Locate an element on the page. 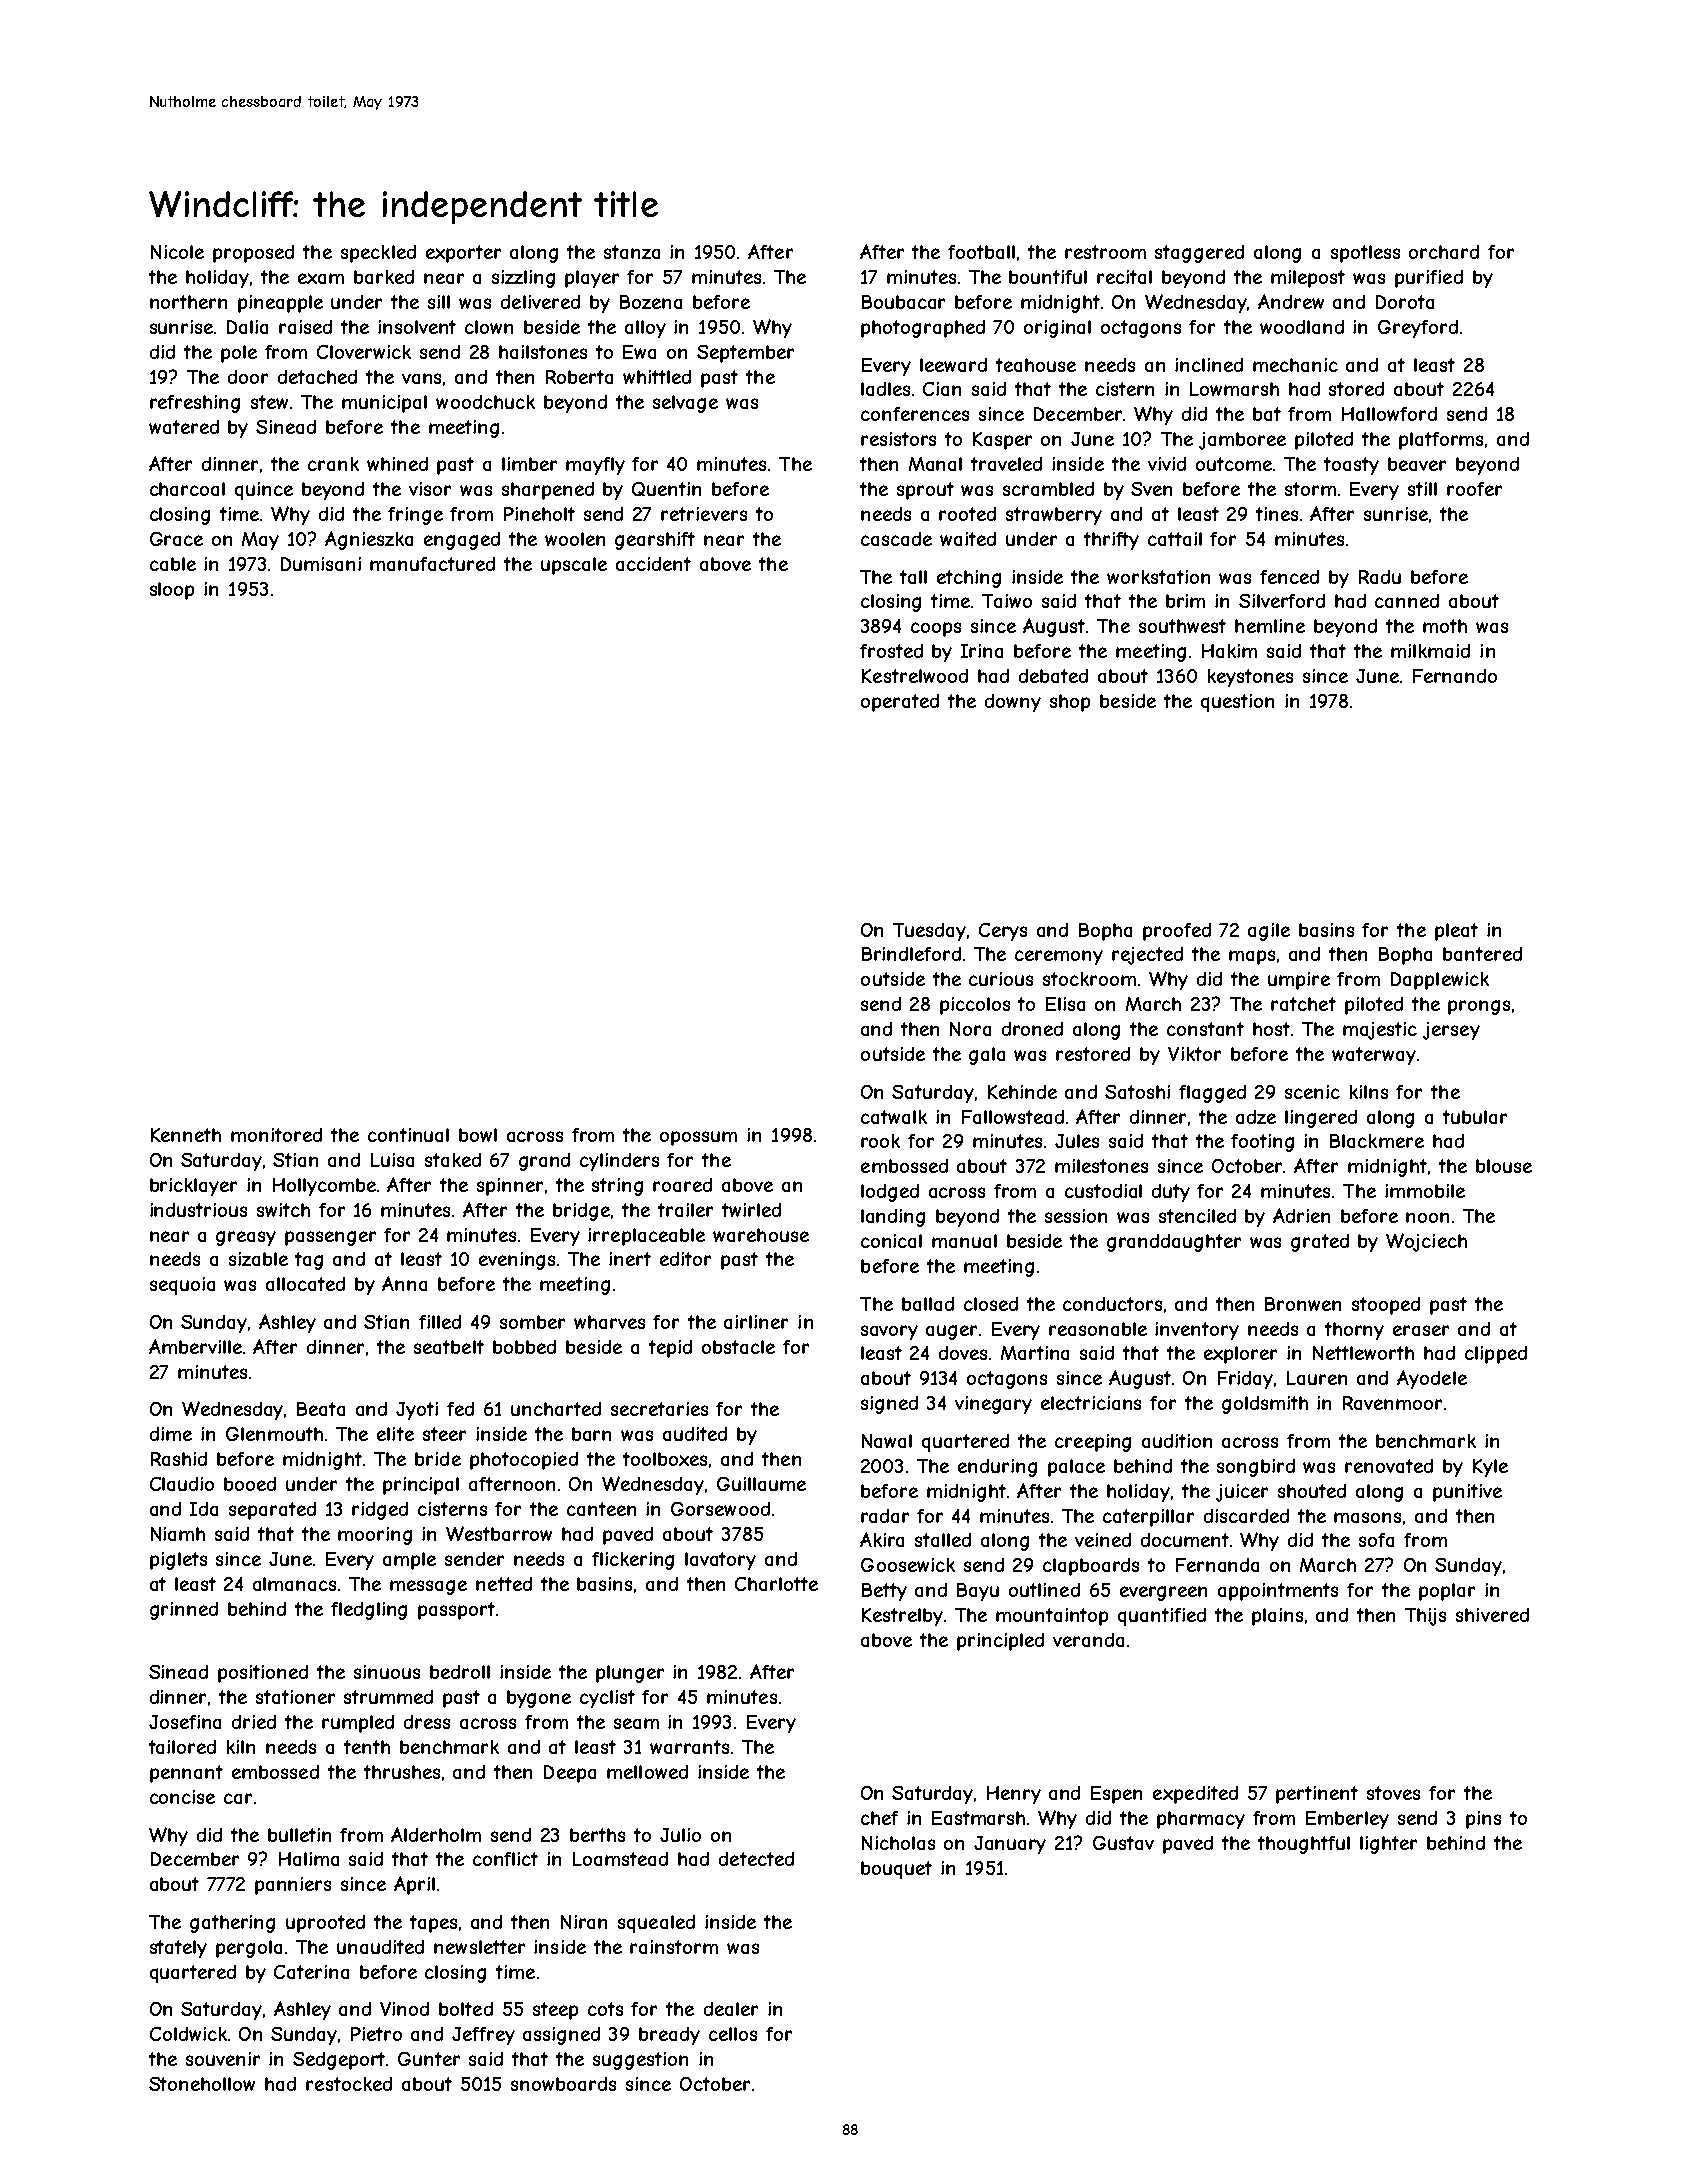 The width and height of the document is (1683, 2178). upscale is located at coordinates (574, 566).
